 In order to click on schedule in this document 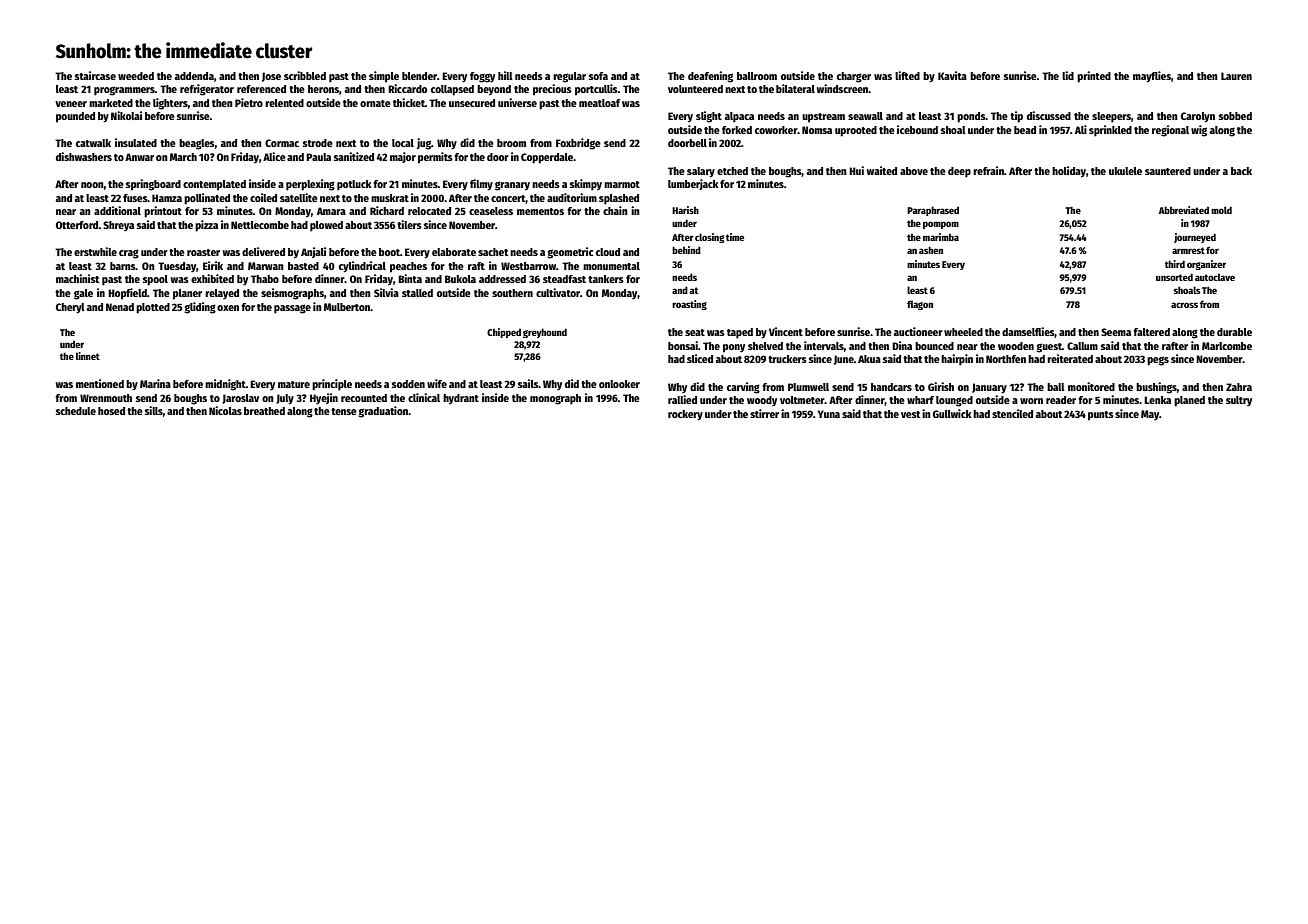, I will do `click(76, 411)`.
